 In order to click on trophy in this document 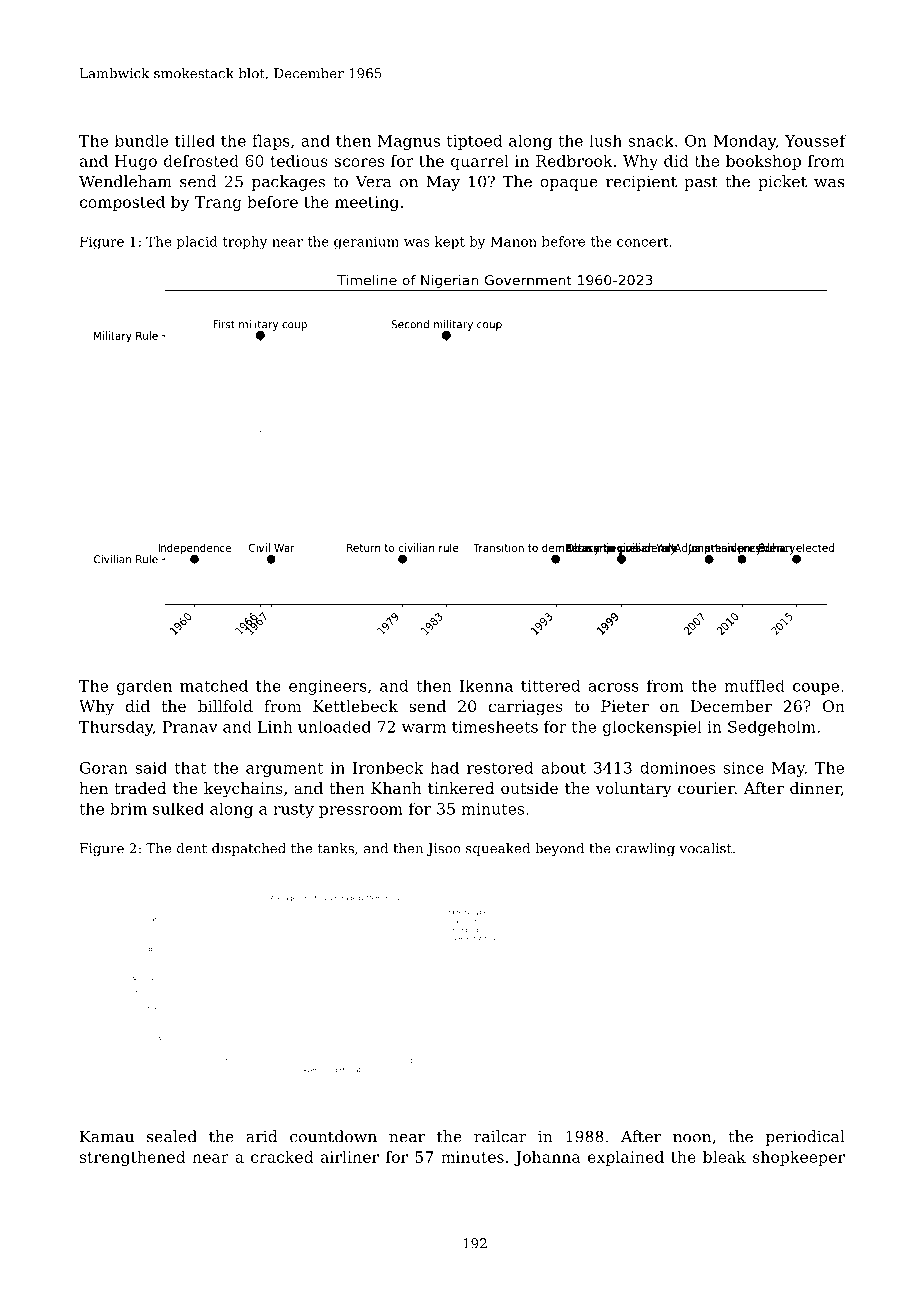, I will do `click(245, 243)`.
